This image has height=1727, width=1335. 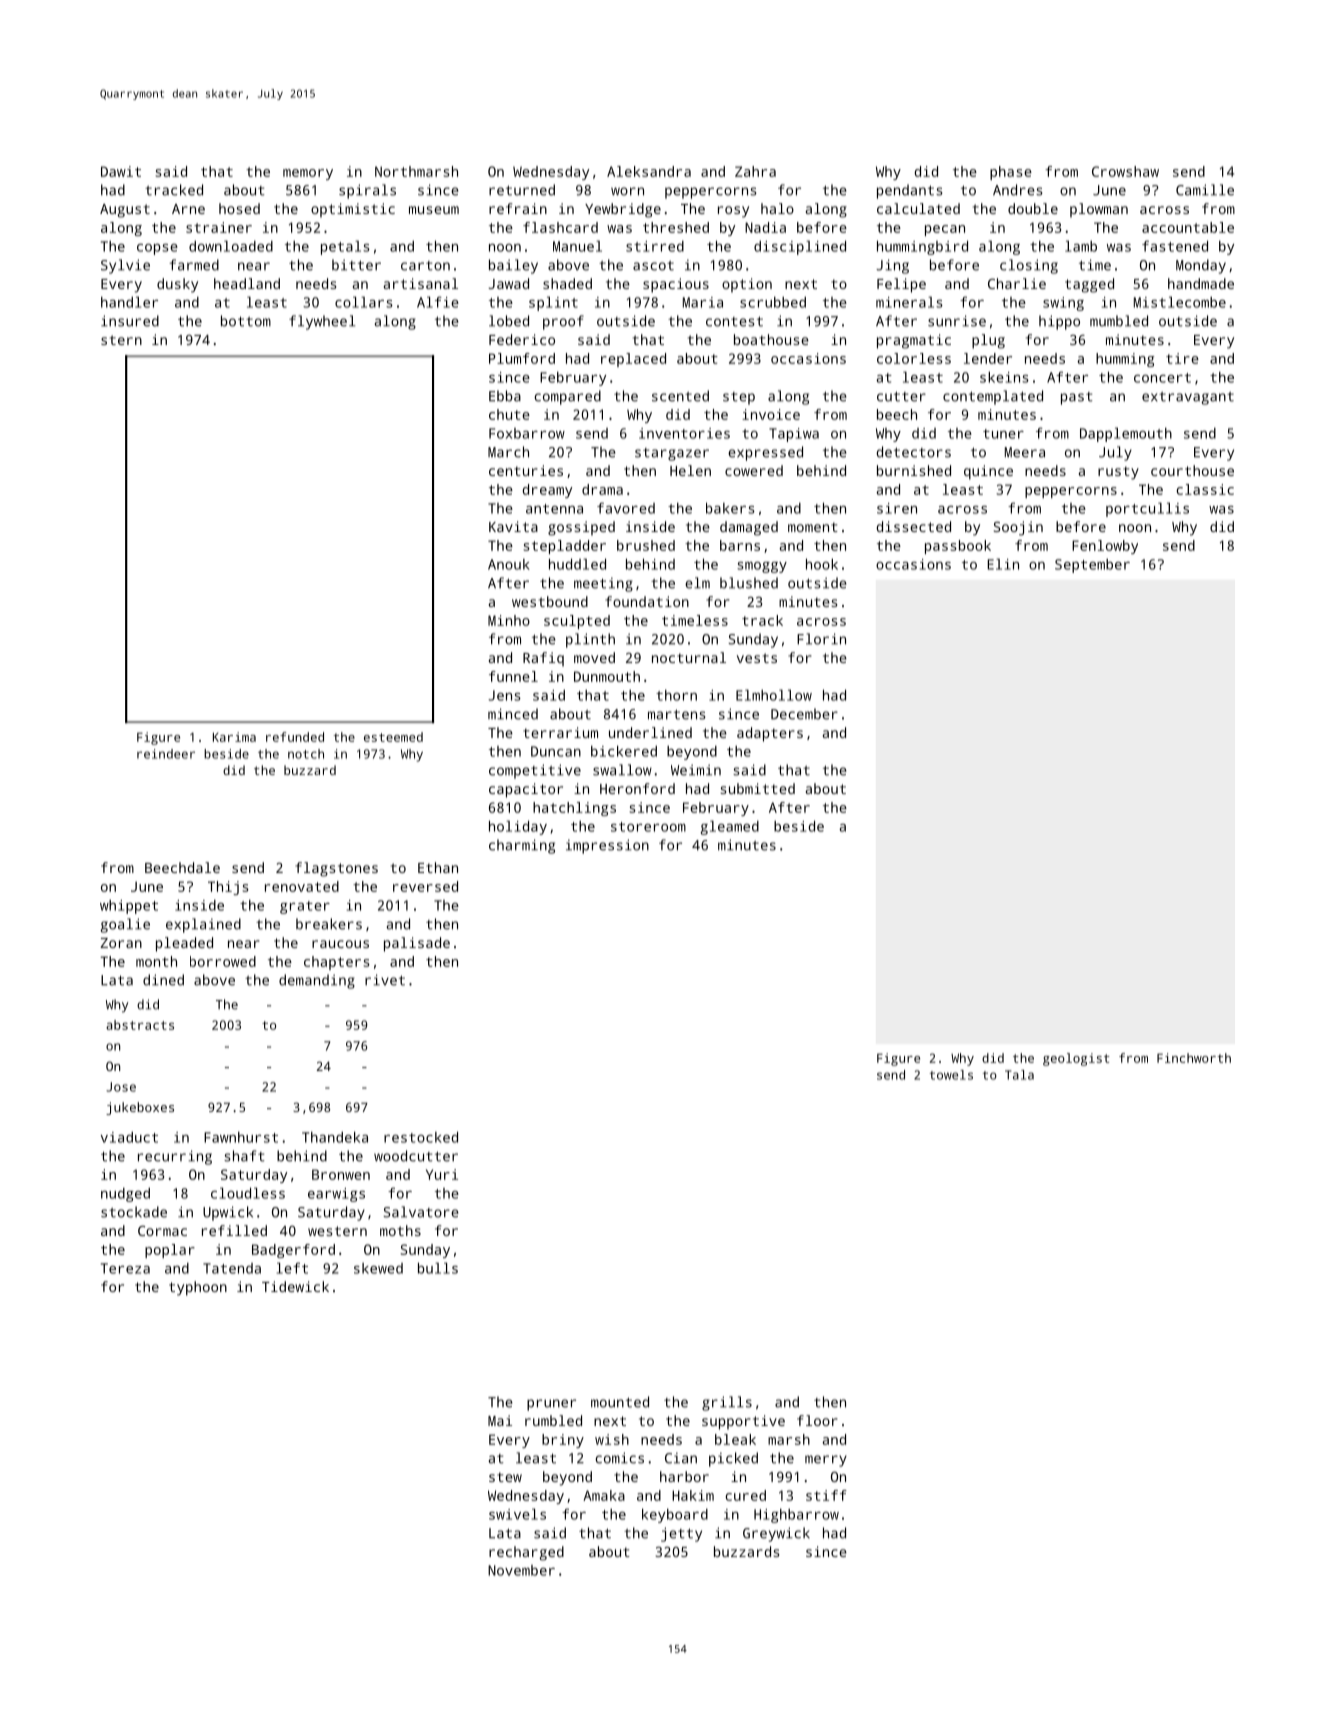 What do you see at coordinates (727, 1403) in the image?
I see `grills` at bounding box center [727, 1403].
